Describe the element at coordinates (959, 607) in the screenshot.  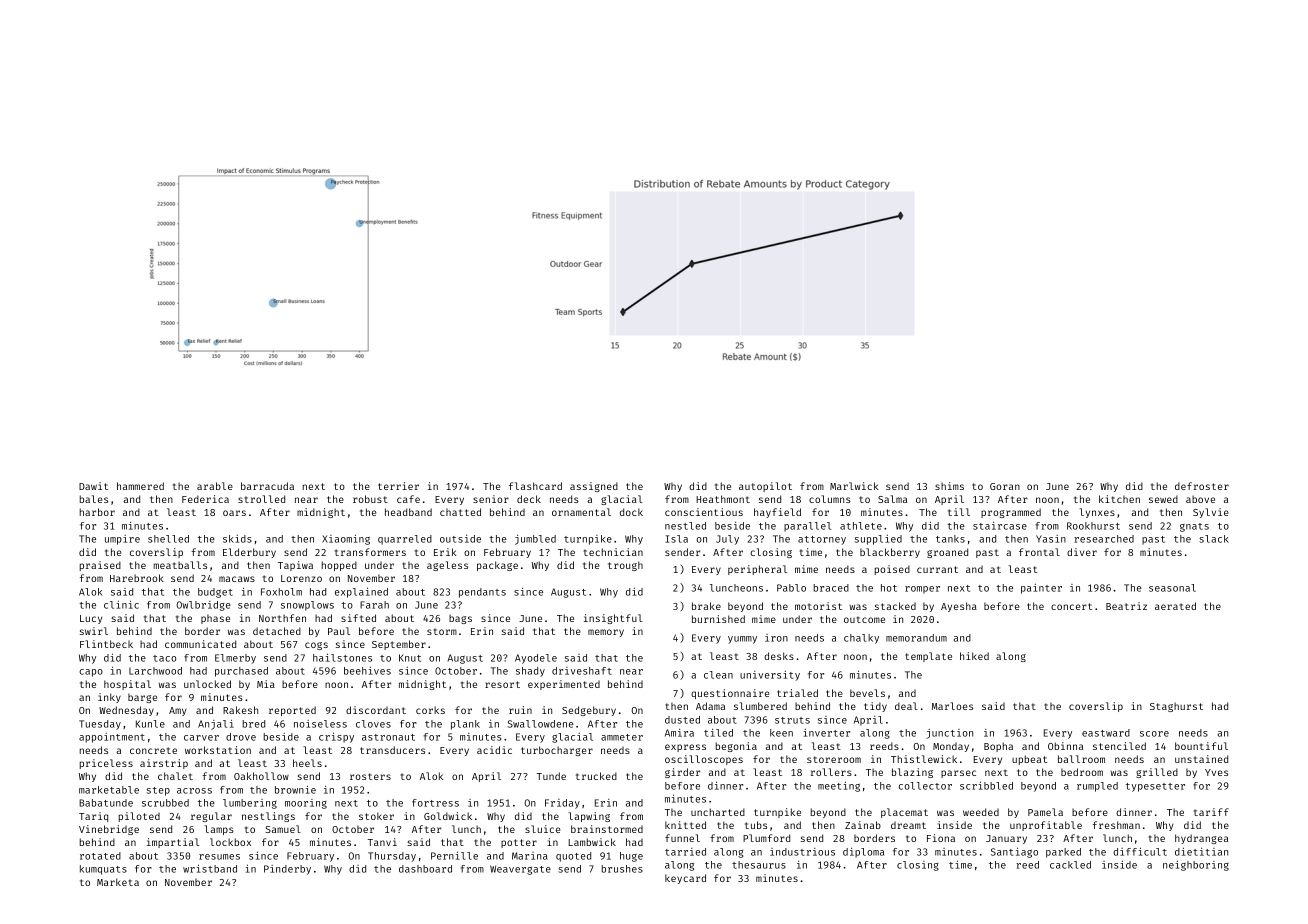
I see `Ayesha` at that location.
